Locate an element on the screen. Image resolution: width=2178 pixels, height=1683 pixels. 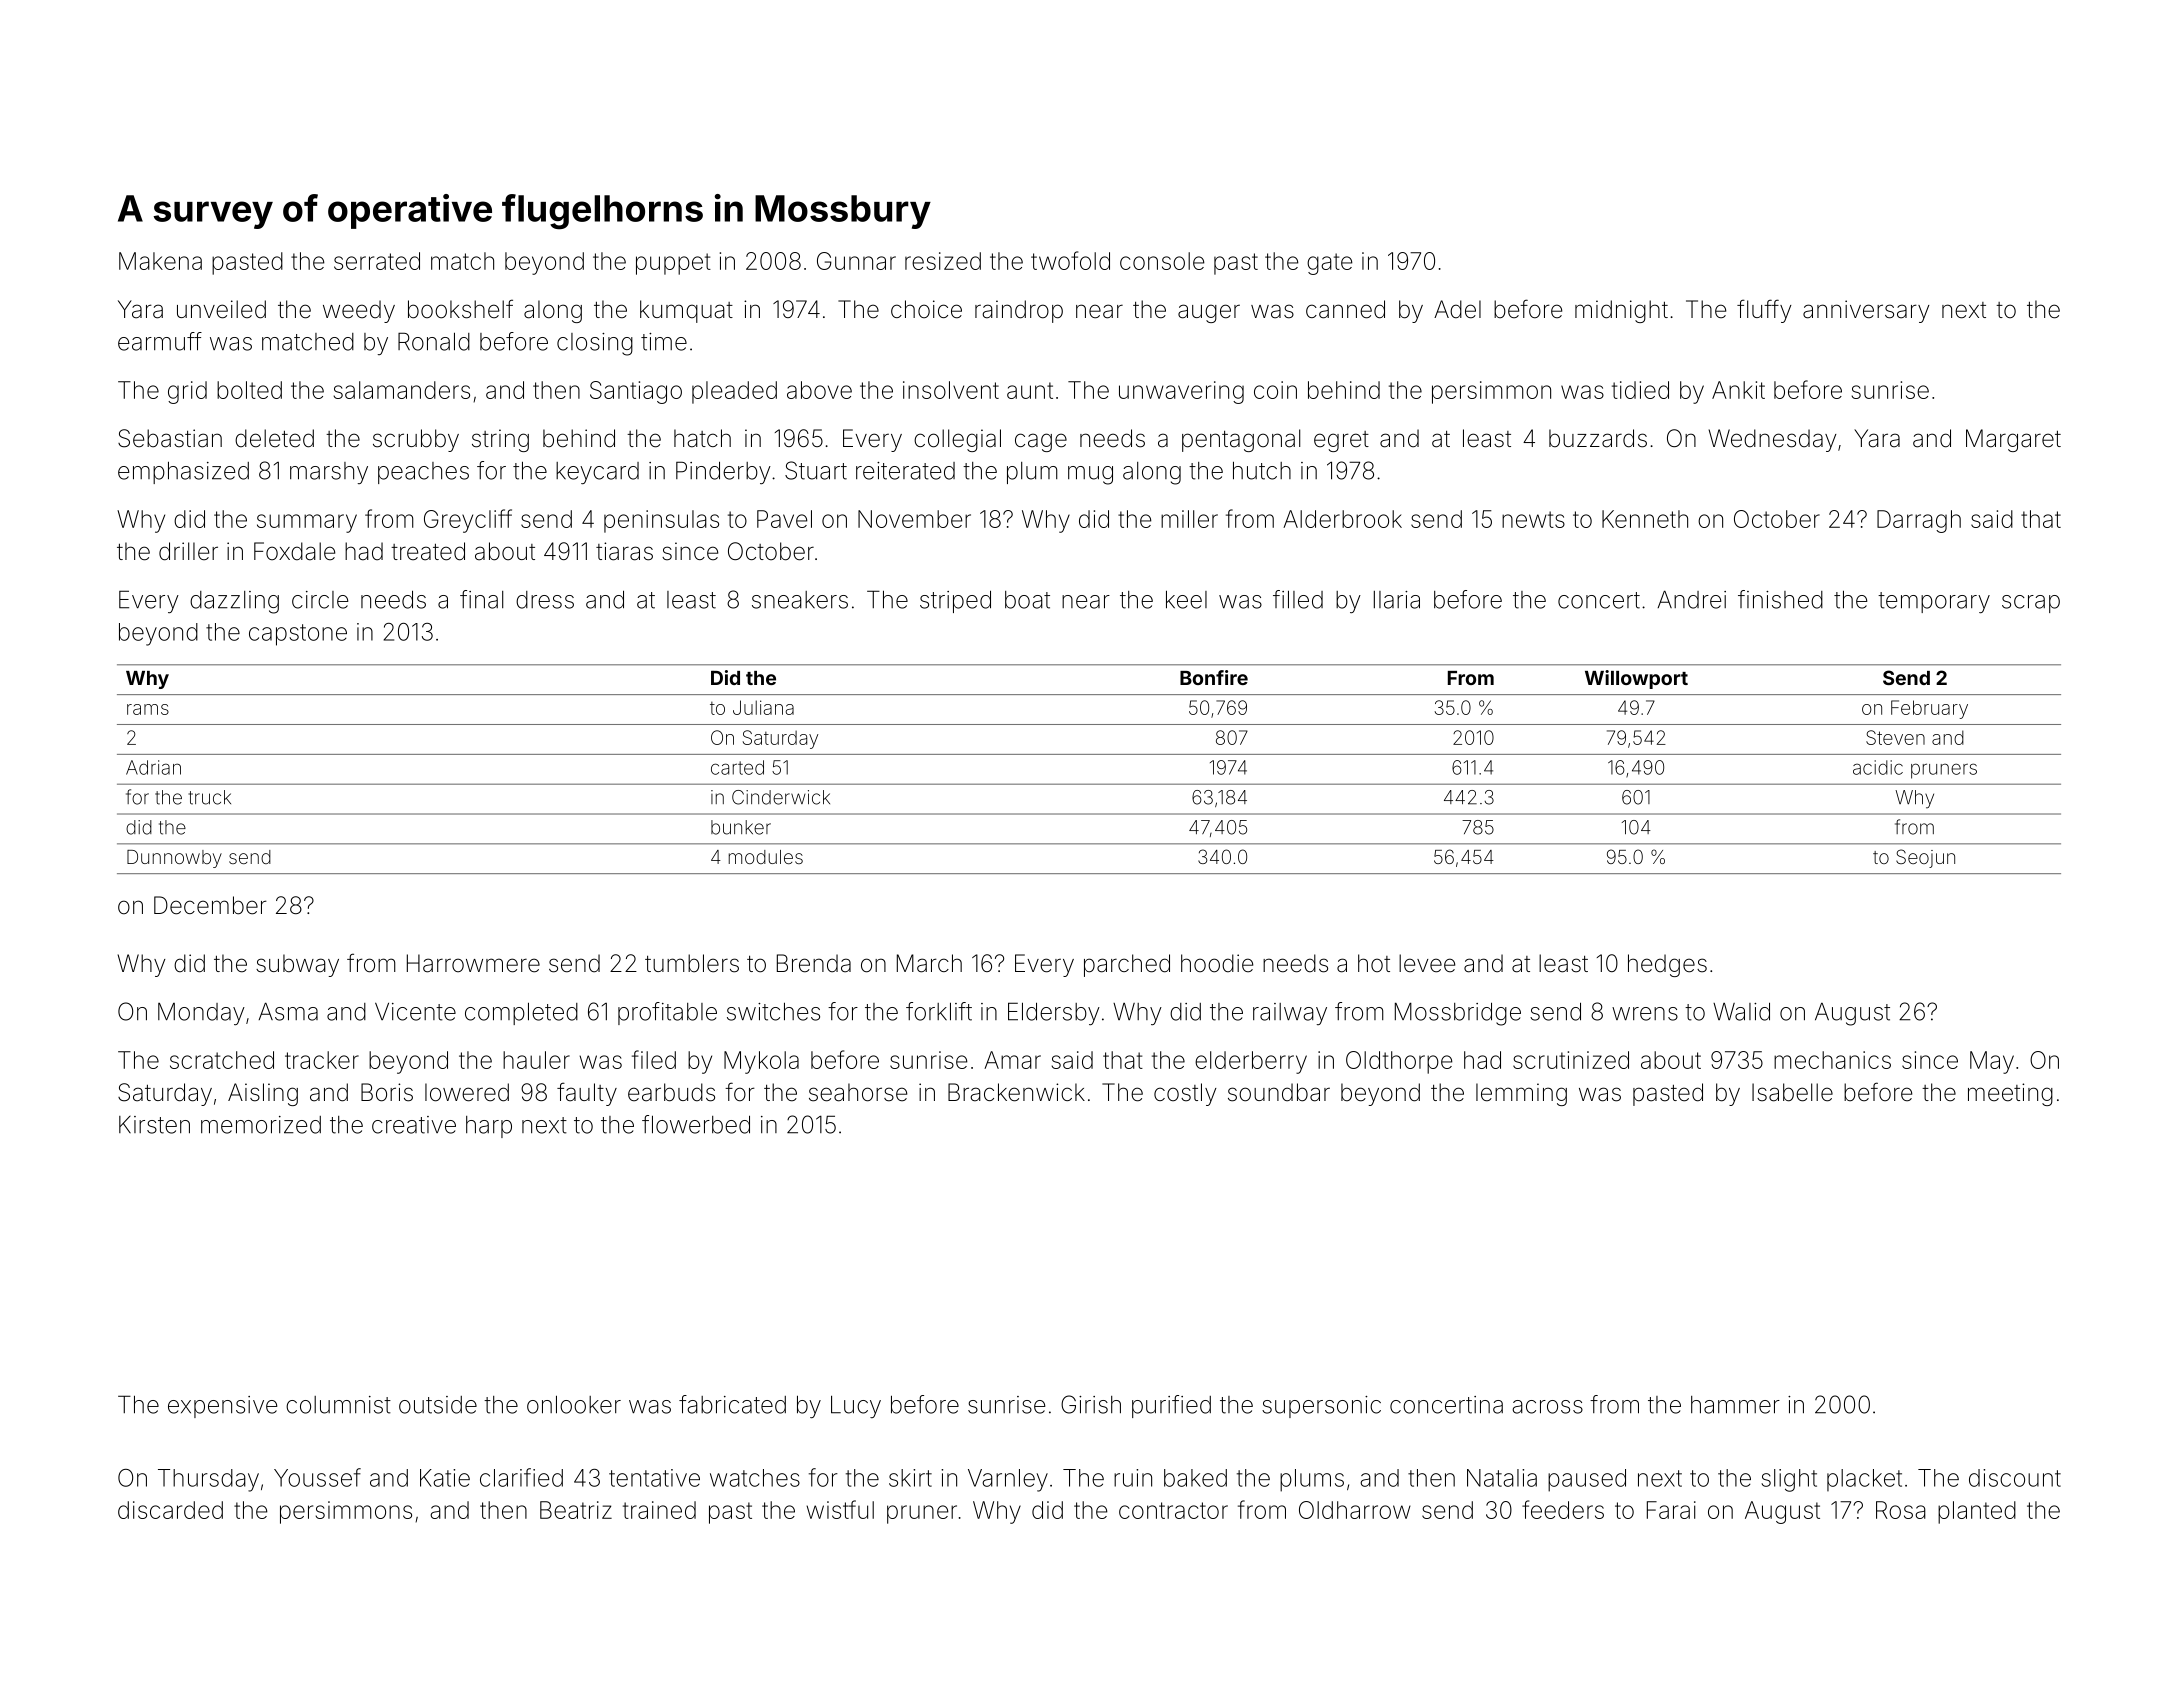
Asma is located at coordinates (288, 1011).
